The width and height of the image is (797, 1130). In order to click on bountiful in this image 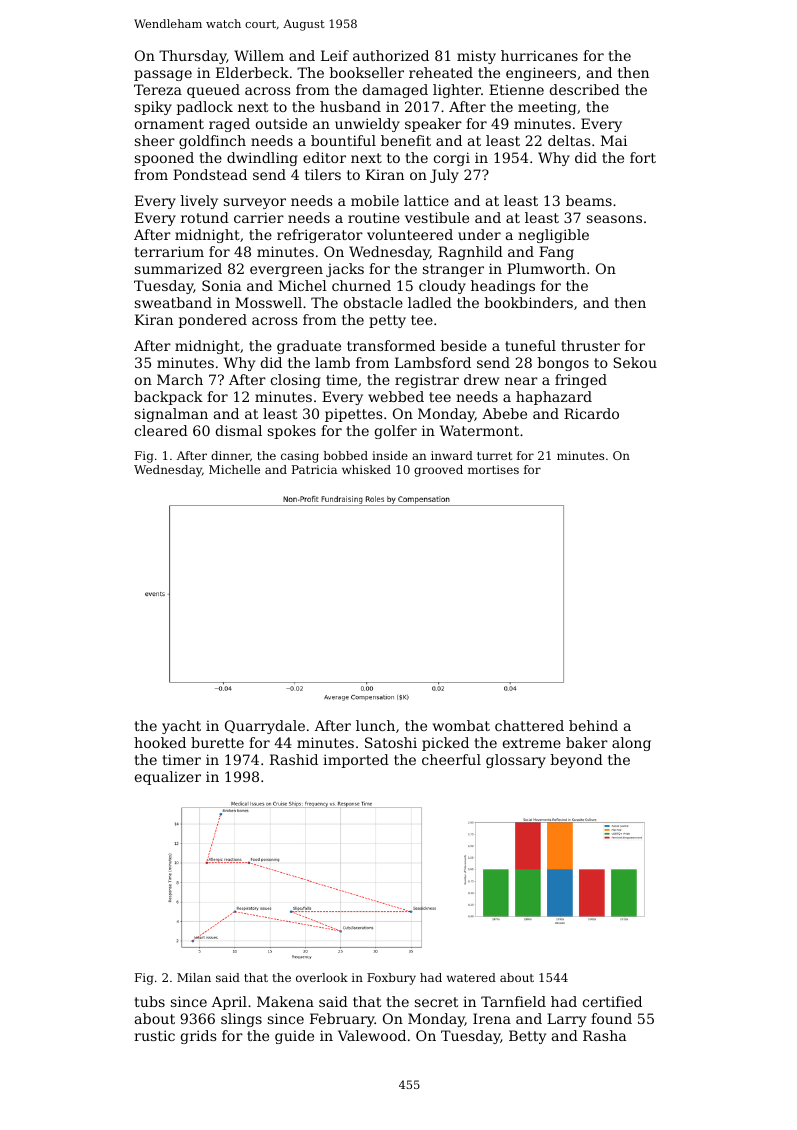, I will do `click(343, 140)`.
